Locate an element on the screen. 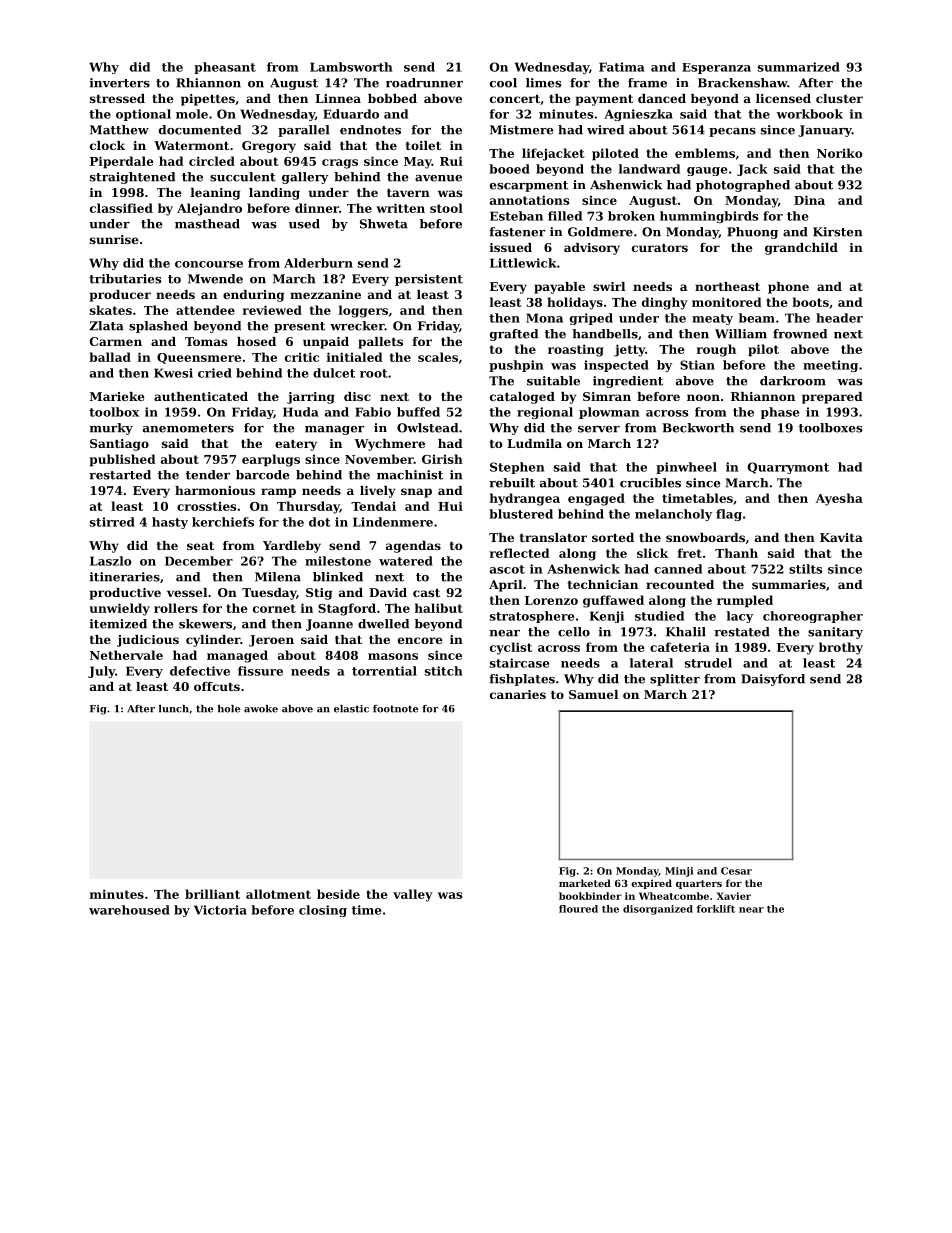  murky is located at coordinates (111, 429).
